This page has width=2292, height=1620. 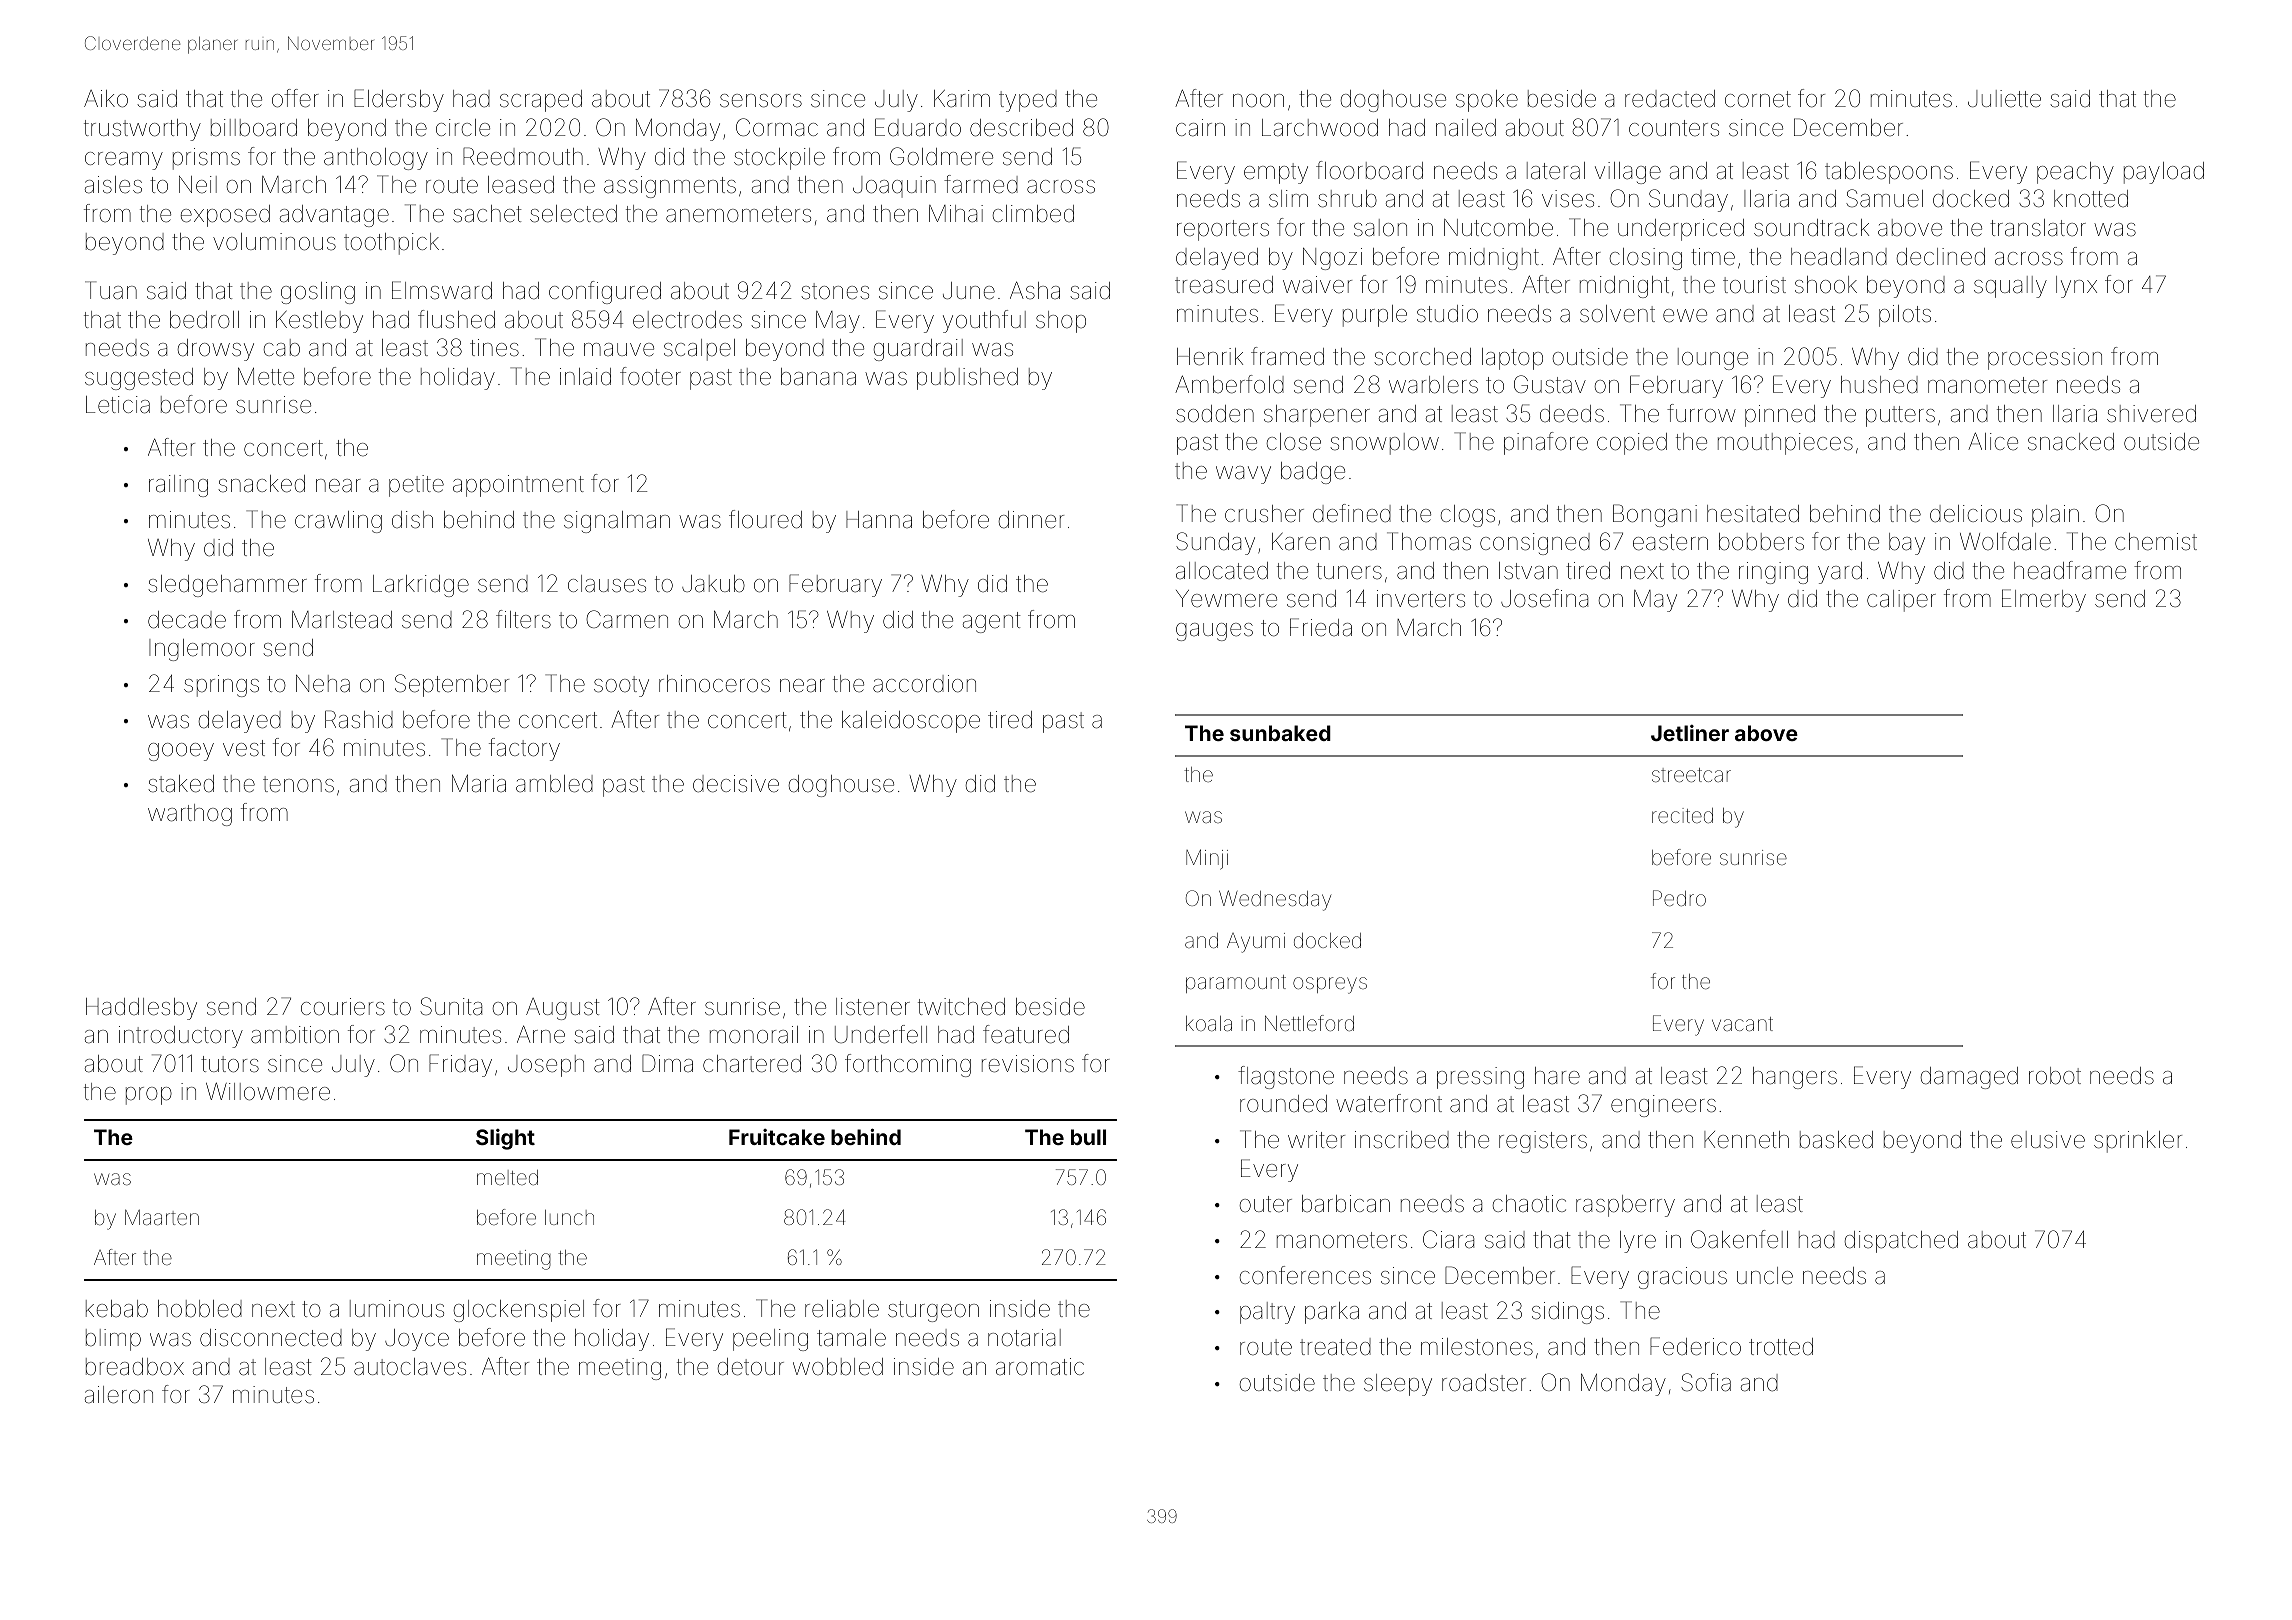 What do you see at coordinates (1690, 733) in the page?
I see `Jetliner` at bounding box center [1690, 733].
